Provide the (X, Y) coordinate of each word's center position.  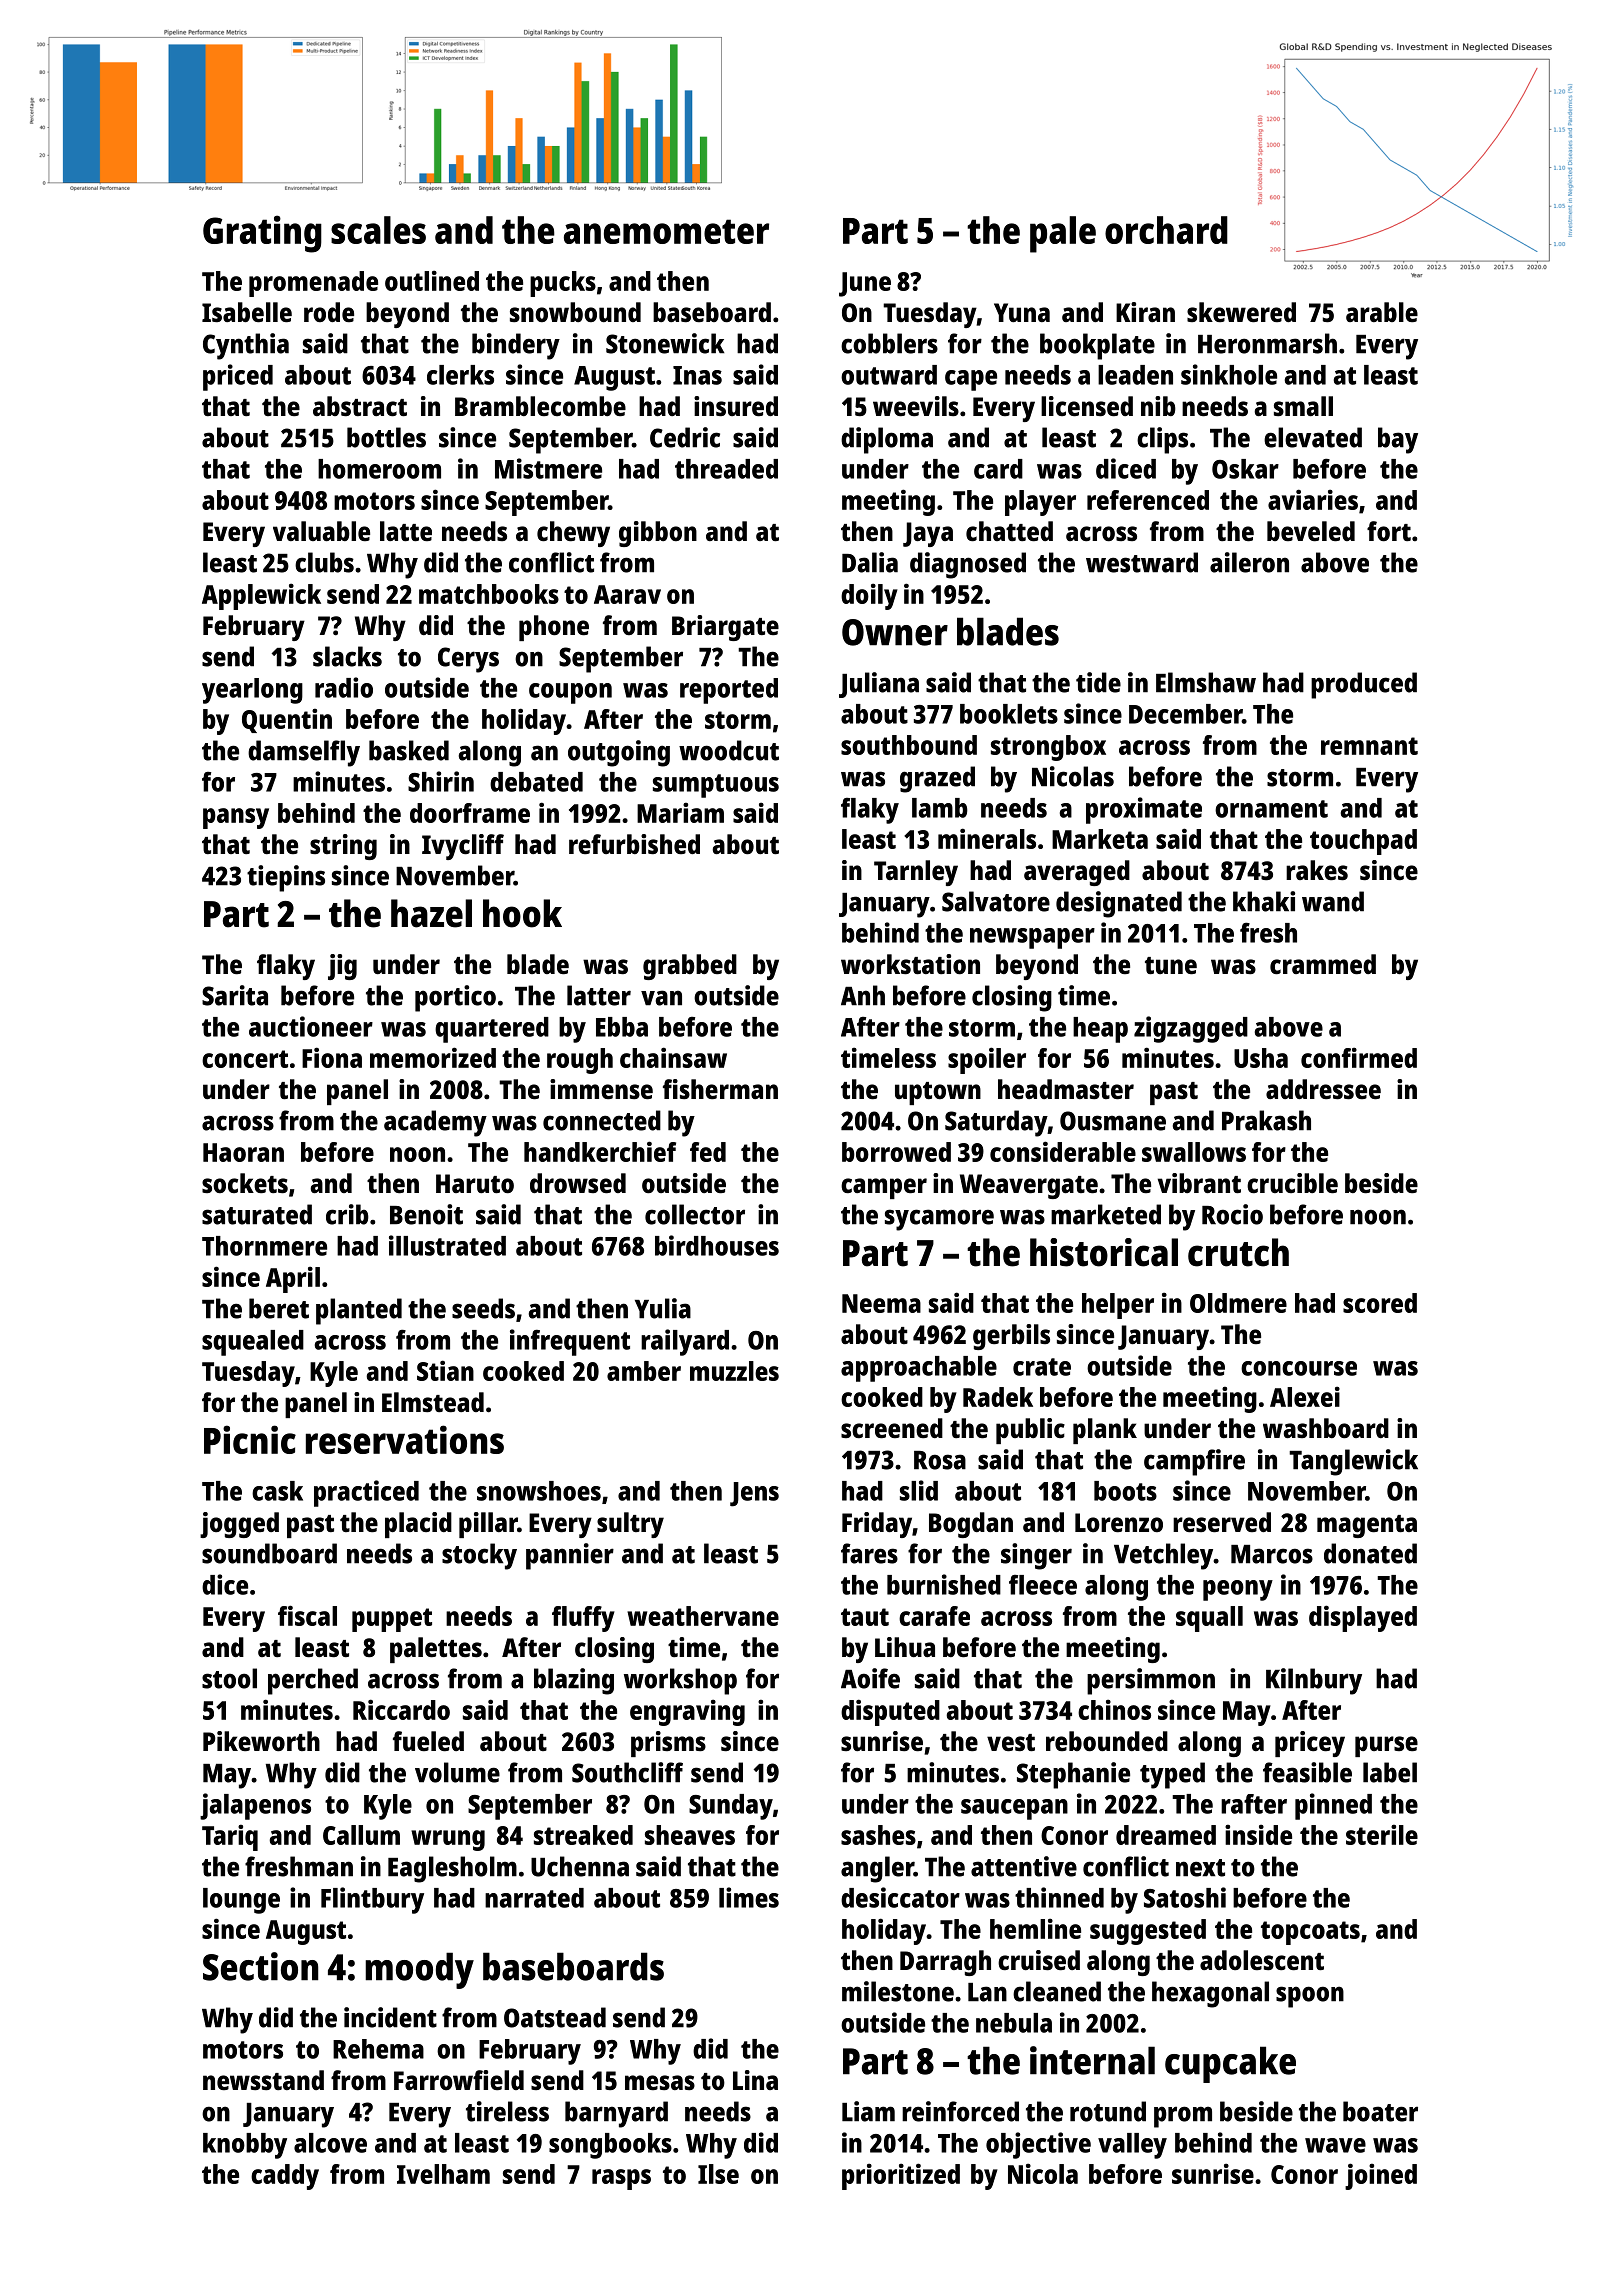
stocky (479, 1556)
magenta (1367, 1526)
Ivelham (443, 2174)
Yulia (663, 1308)
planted (359, 1311)
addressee (1323, 1089)
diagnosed (968, 565)
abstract (360, 406)
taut (865, 1617)
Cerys (468, 660)
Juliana (879, 685)
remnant (1369, 746)
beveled (1311, 531)
